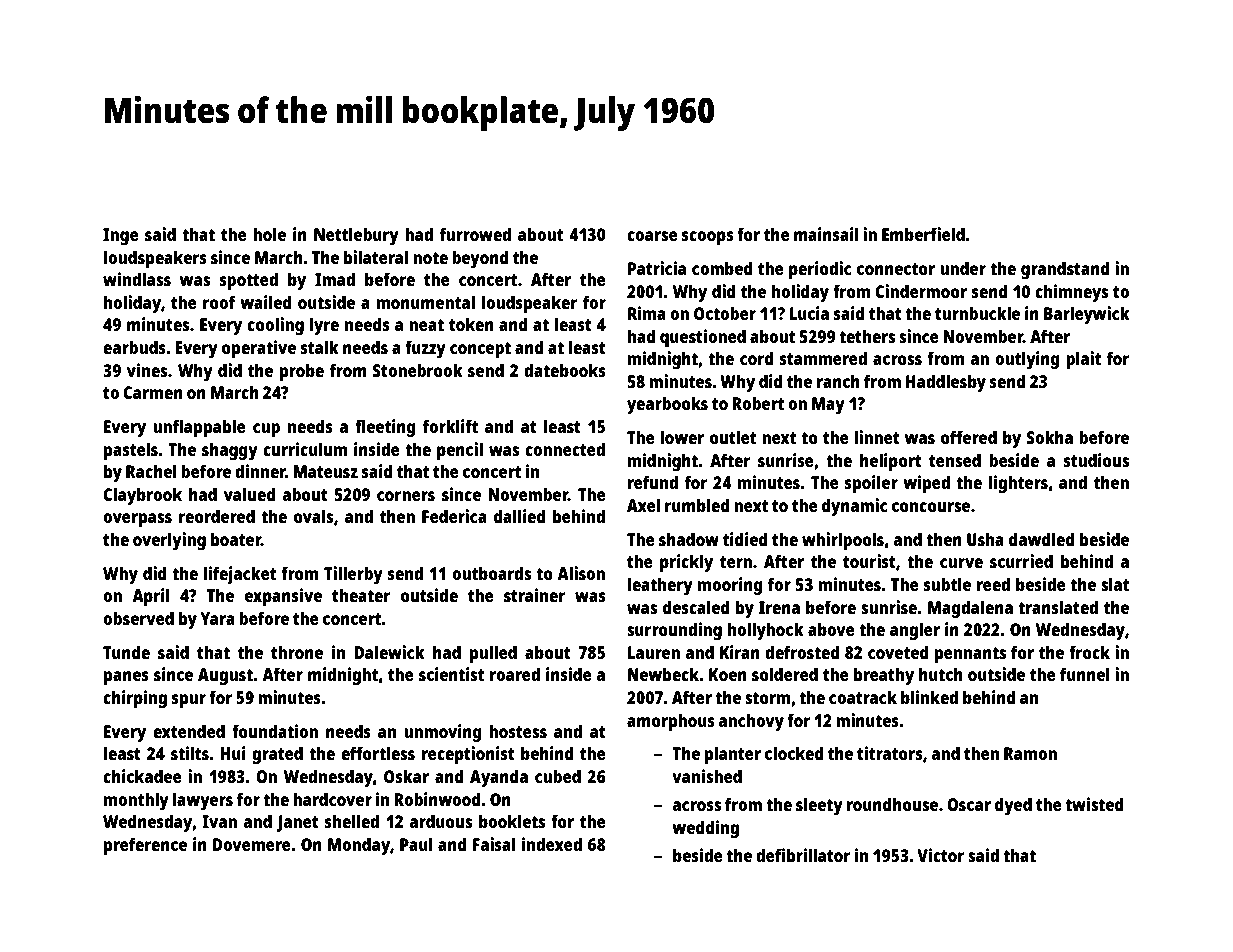  What do you see at coordinates (520, 516) in the image?
I see `dallied` at bounding box center [520, 516].
